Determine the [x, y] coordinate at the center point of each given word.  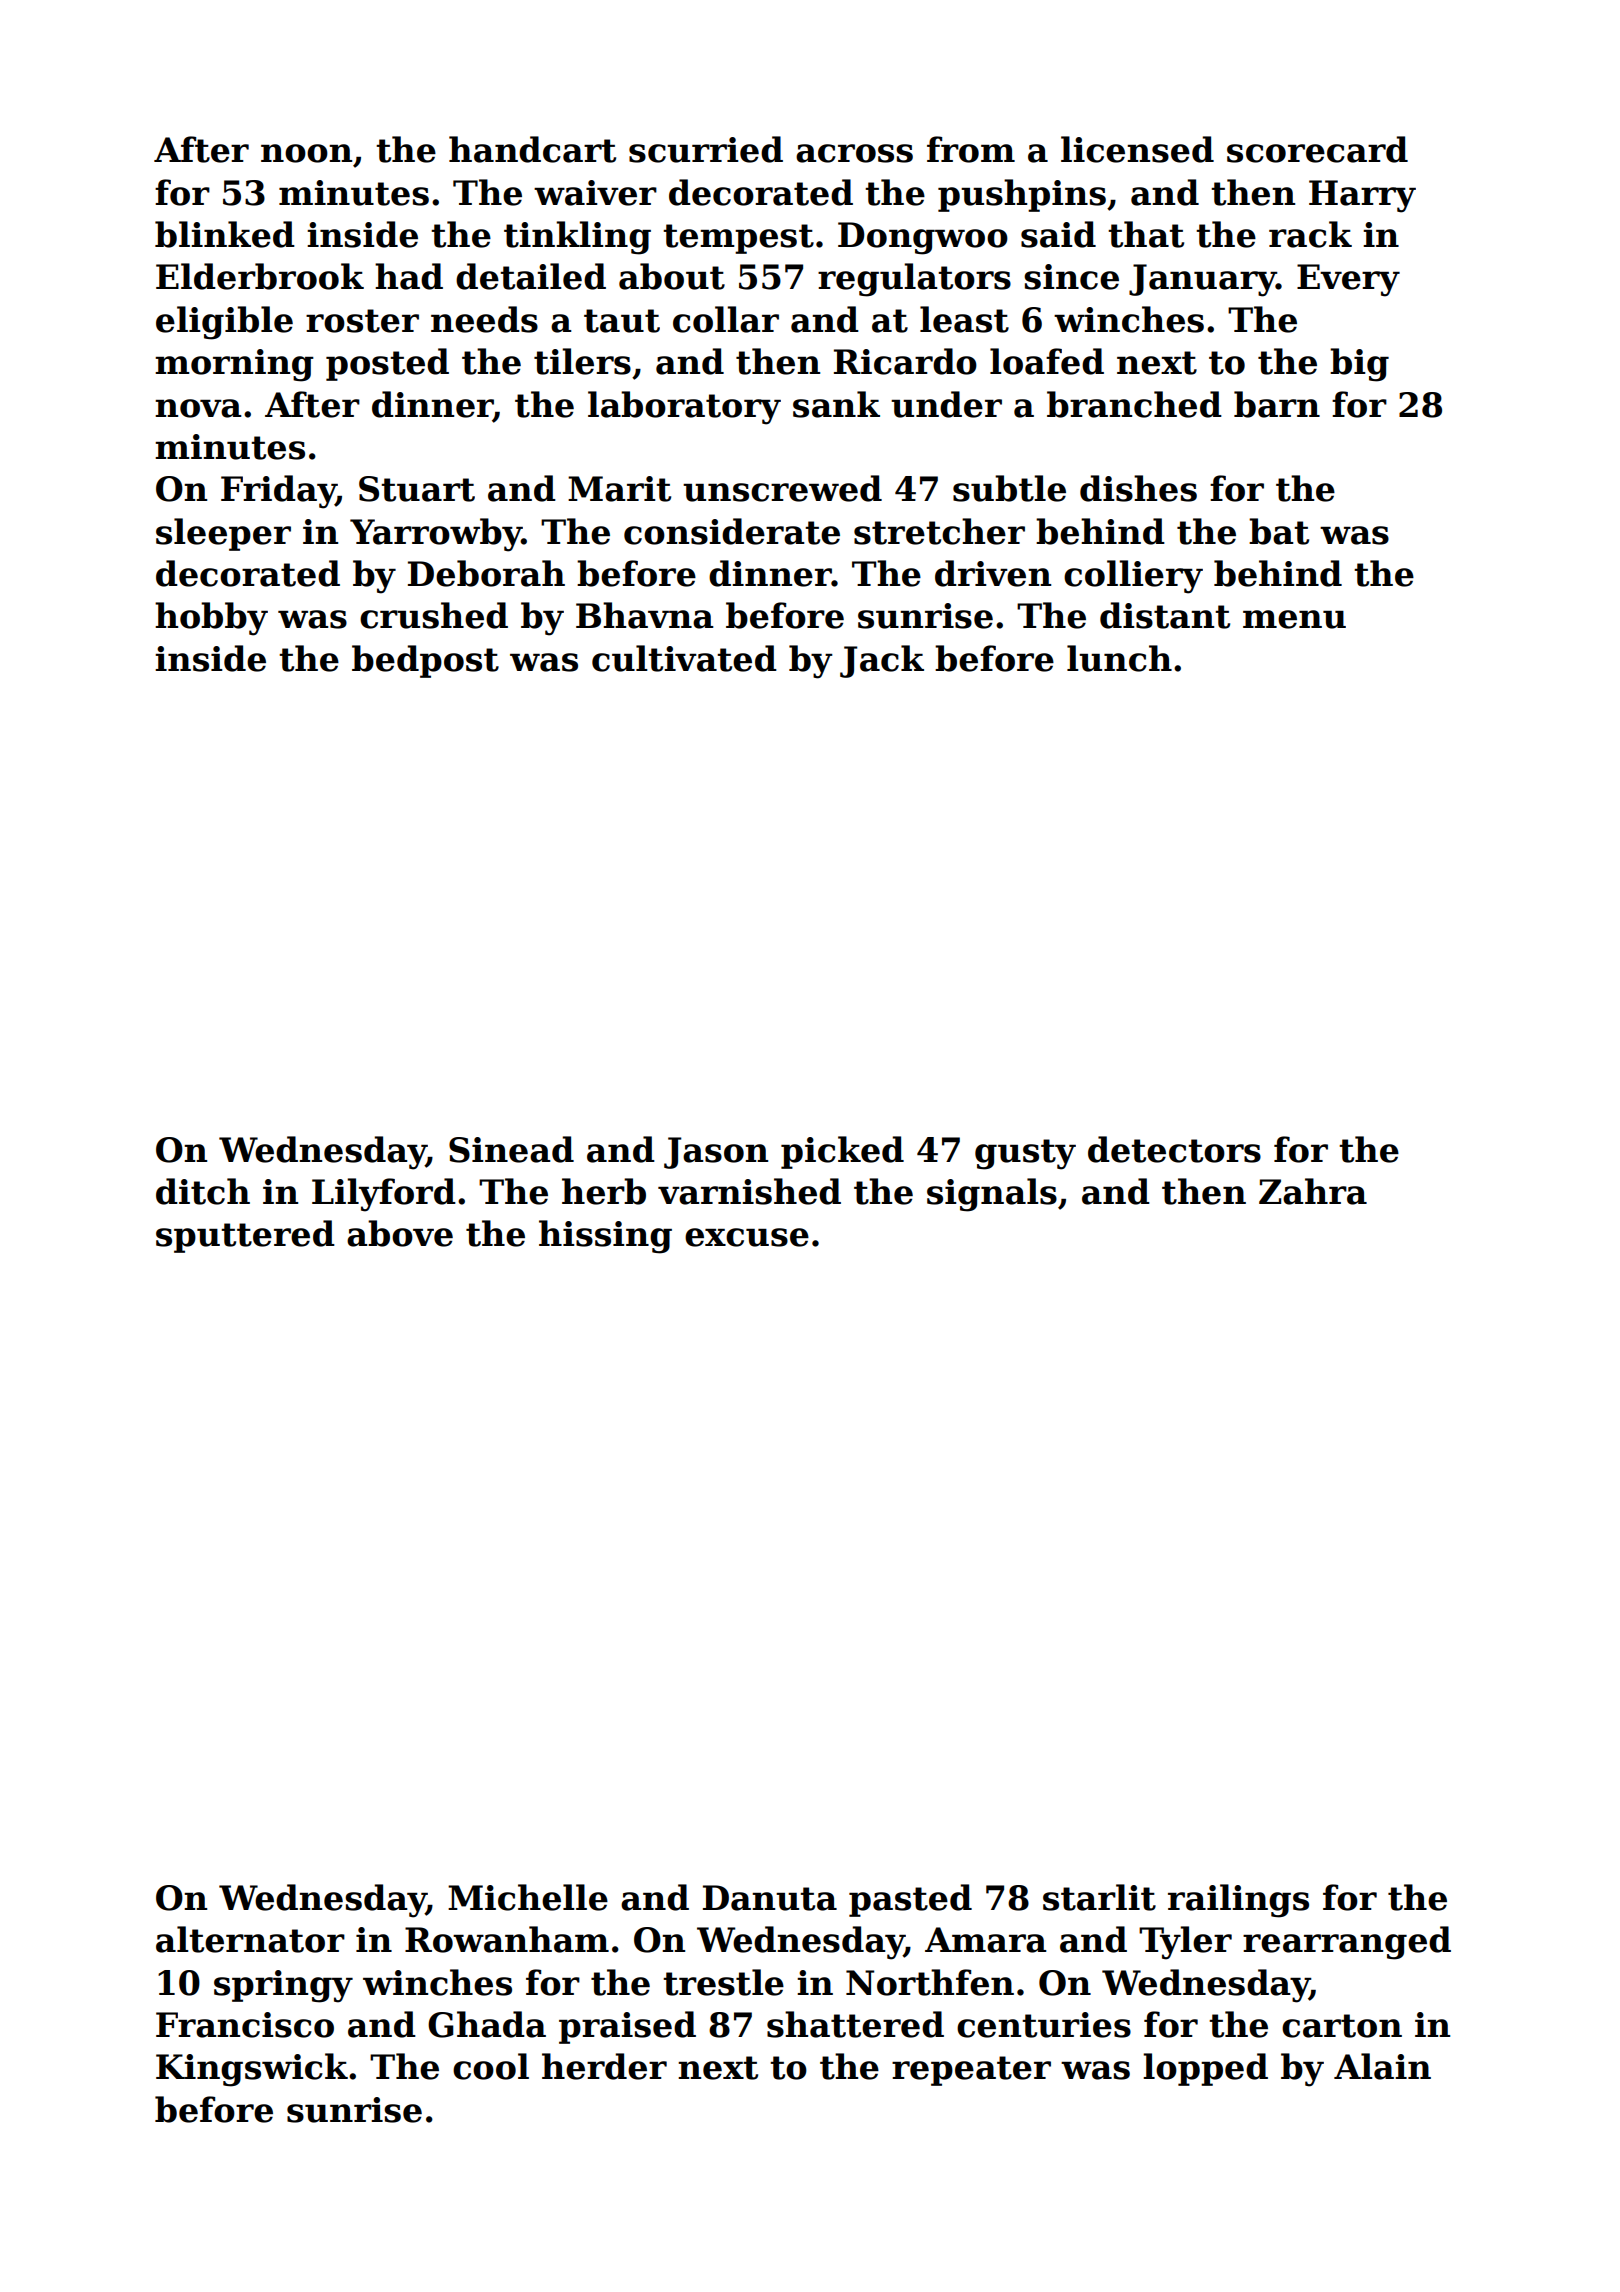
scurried [706, 149]
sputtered [245, 1236]
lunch [1119, 658]
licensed [1137, 149]
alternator [250, 1939]
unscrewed [782, 488]
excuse [747, 1237]
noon [306, 153]
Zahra [1313, 1191]
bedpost [425, 661]
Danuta [770, 1898]
